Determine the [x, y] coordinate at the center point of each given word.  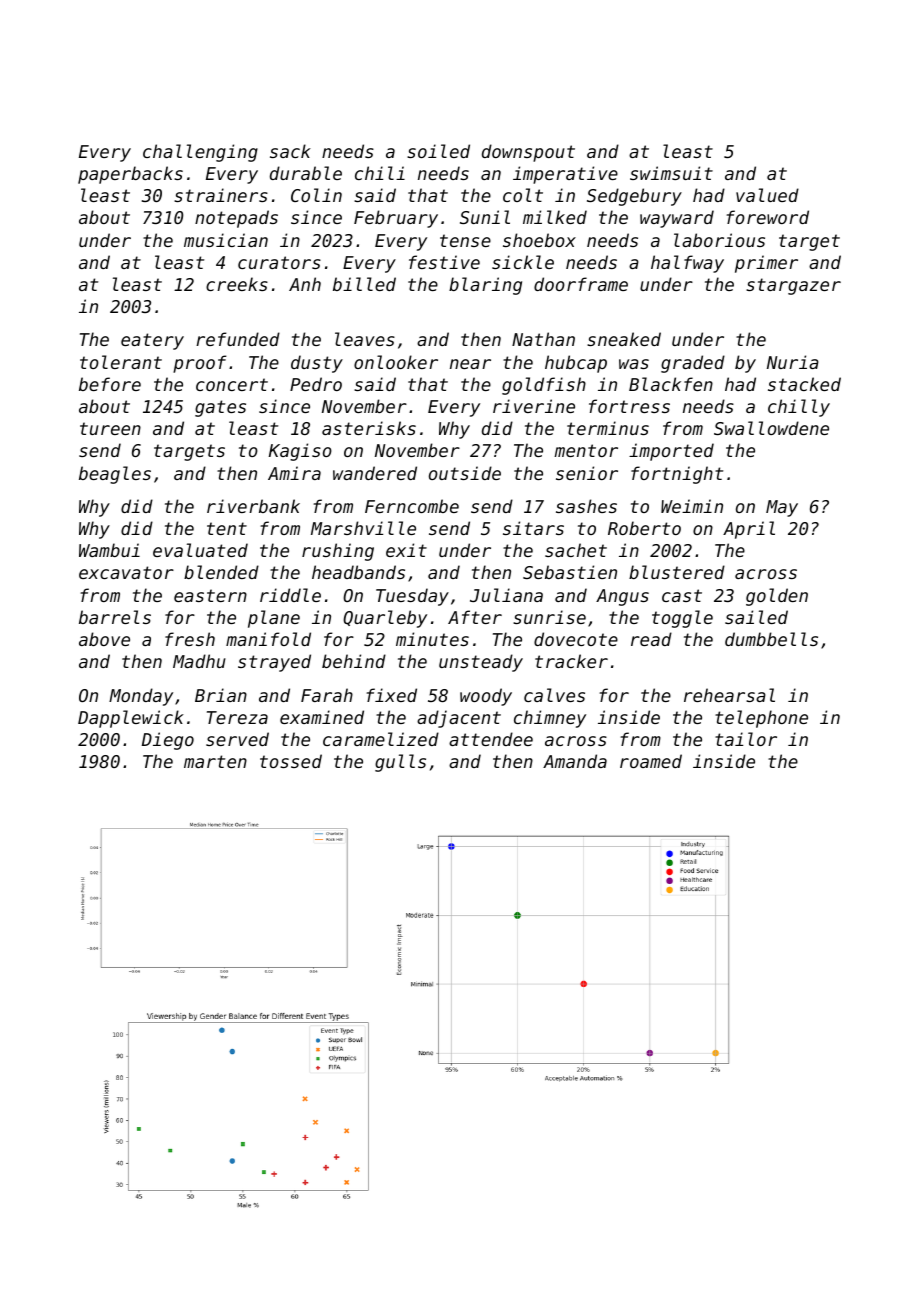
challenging [200, 153]
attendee [491, 739]
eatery [152, 341]
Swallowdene [771, 428]
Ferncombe [412, 506]
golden [777, 597]
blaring [485, 286]
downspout [528, 153]
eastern [210, 595]
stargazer [793, 286]
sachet [576, 550]
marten [215, 761]
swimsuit [671, 173]
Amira [294, 473]
